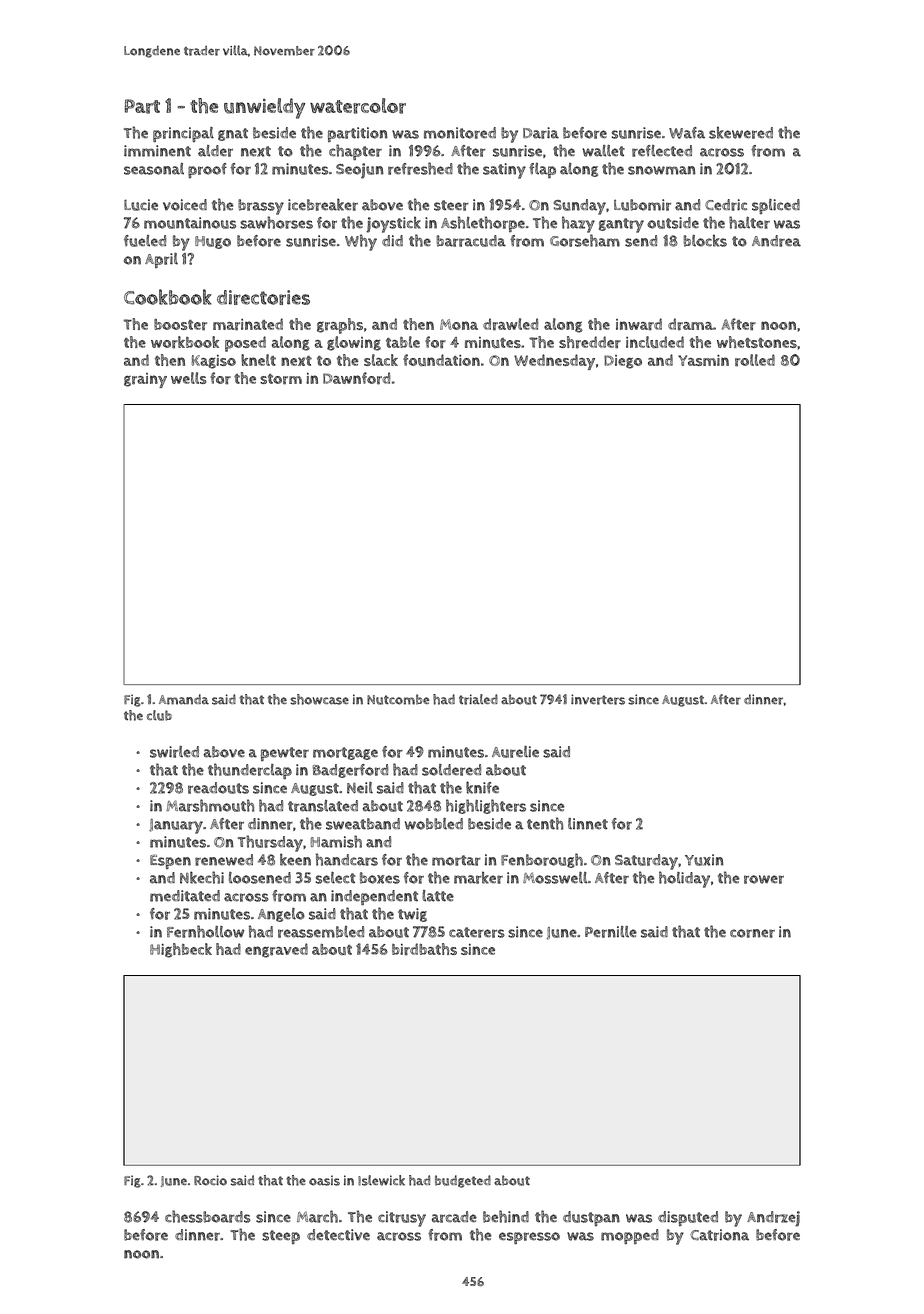 The image size is (924, 1314). What do you see at coordinates (504, 171) in the page?
I see `satiny` at bounding box center [504, 171].
